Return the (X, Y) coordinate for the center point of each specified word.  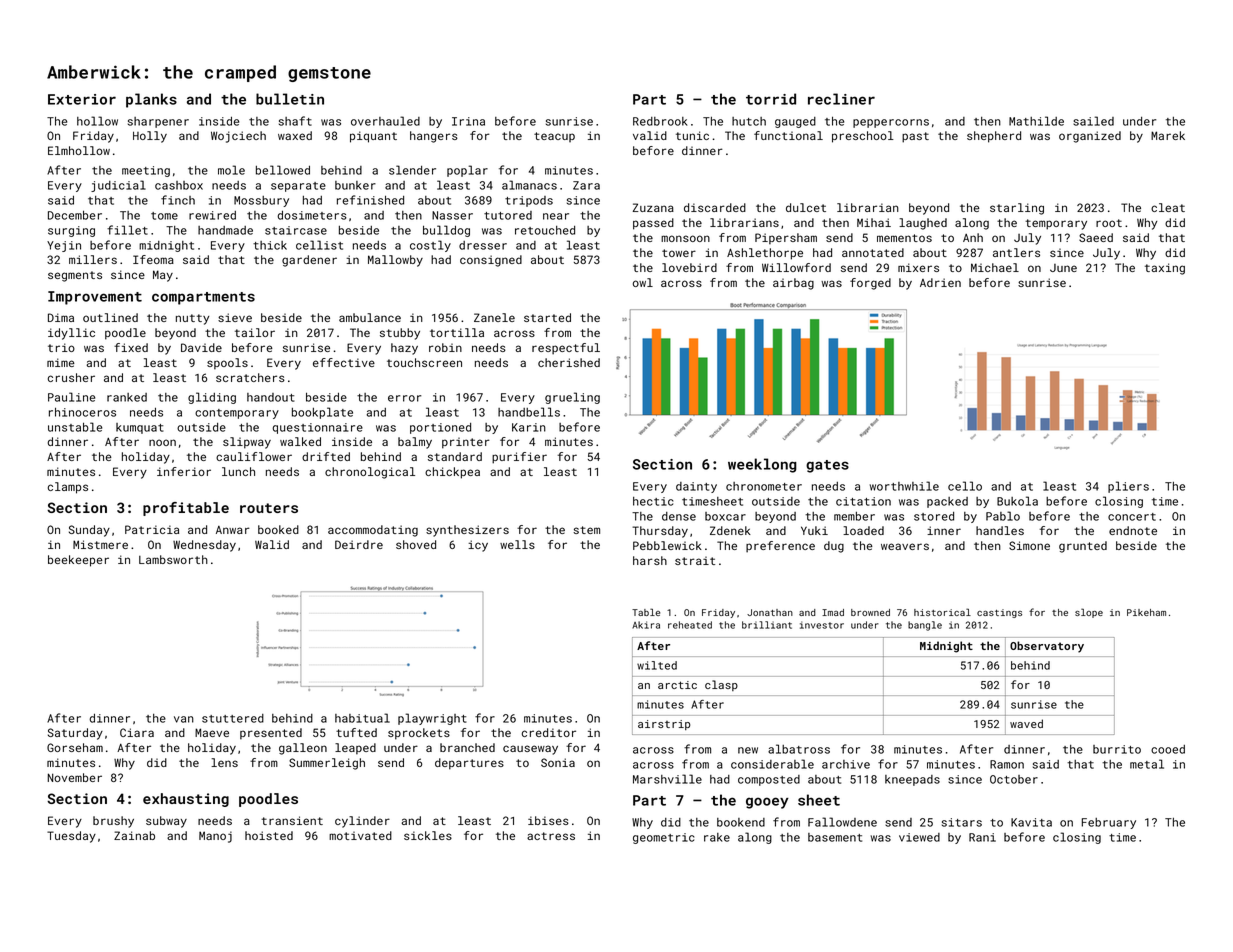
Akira (646, 625)
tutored (508, 215)
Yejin (64, 246)
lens (224, 762)
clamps (68, 488)
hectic (653, 501)
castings (999, 613)
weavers (905, 546)
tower (679, 253)
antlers (1016, 252)
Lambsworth (173, 559)
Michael (995, 267)
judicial (118, 186)
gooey (767, 803)
